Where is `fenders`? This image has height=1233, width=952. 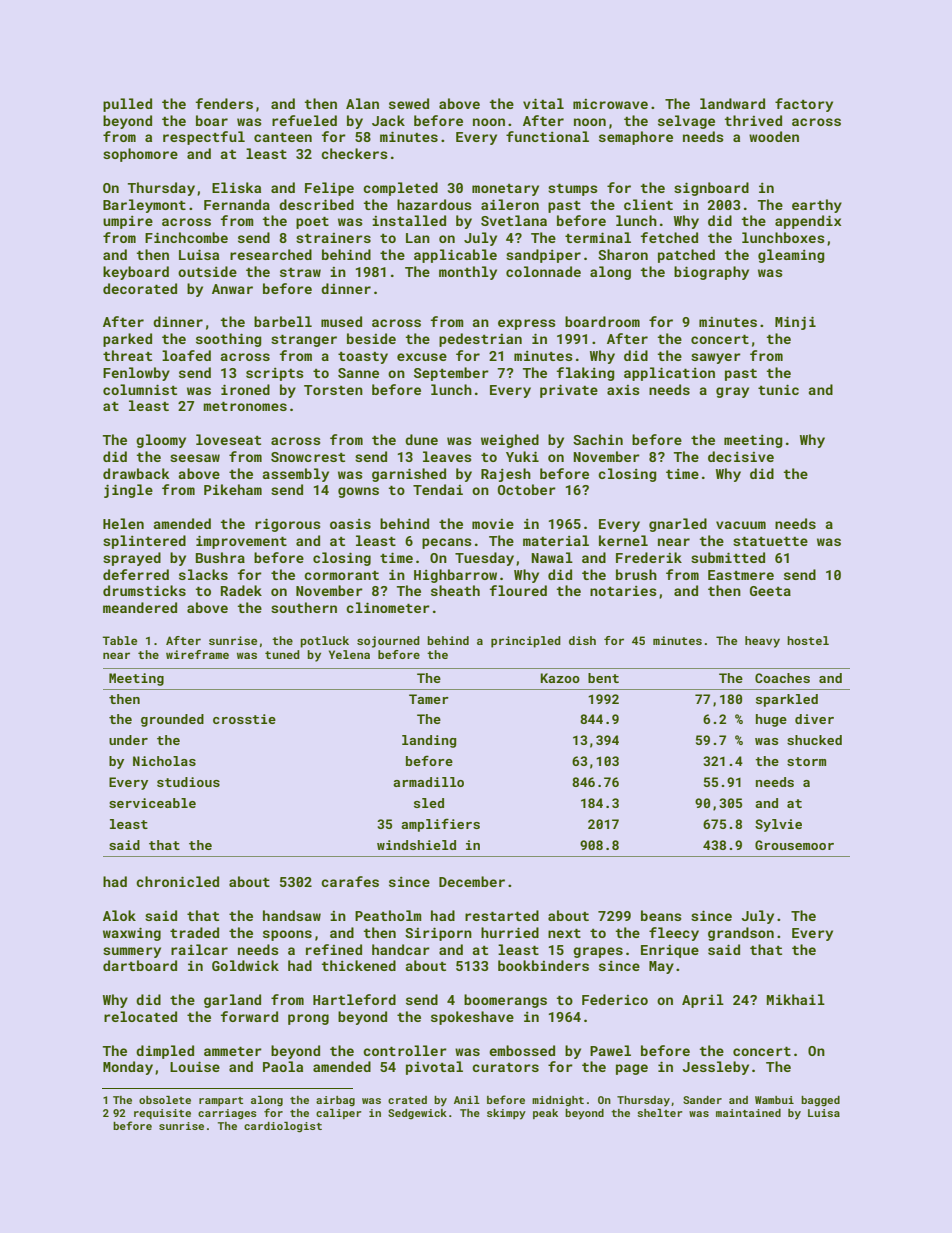 fenders is located at coordinates (224, 103).
